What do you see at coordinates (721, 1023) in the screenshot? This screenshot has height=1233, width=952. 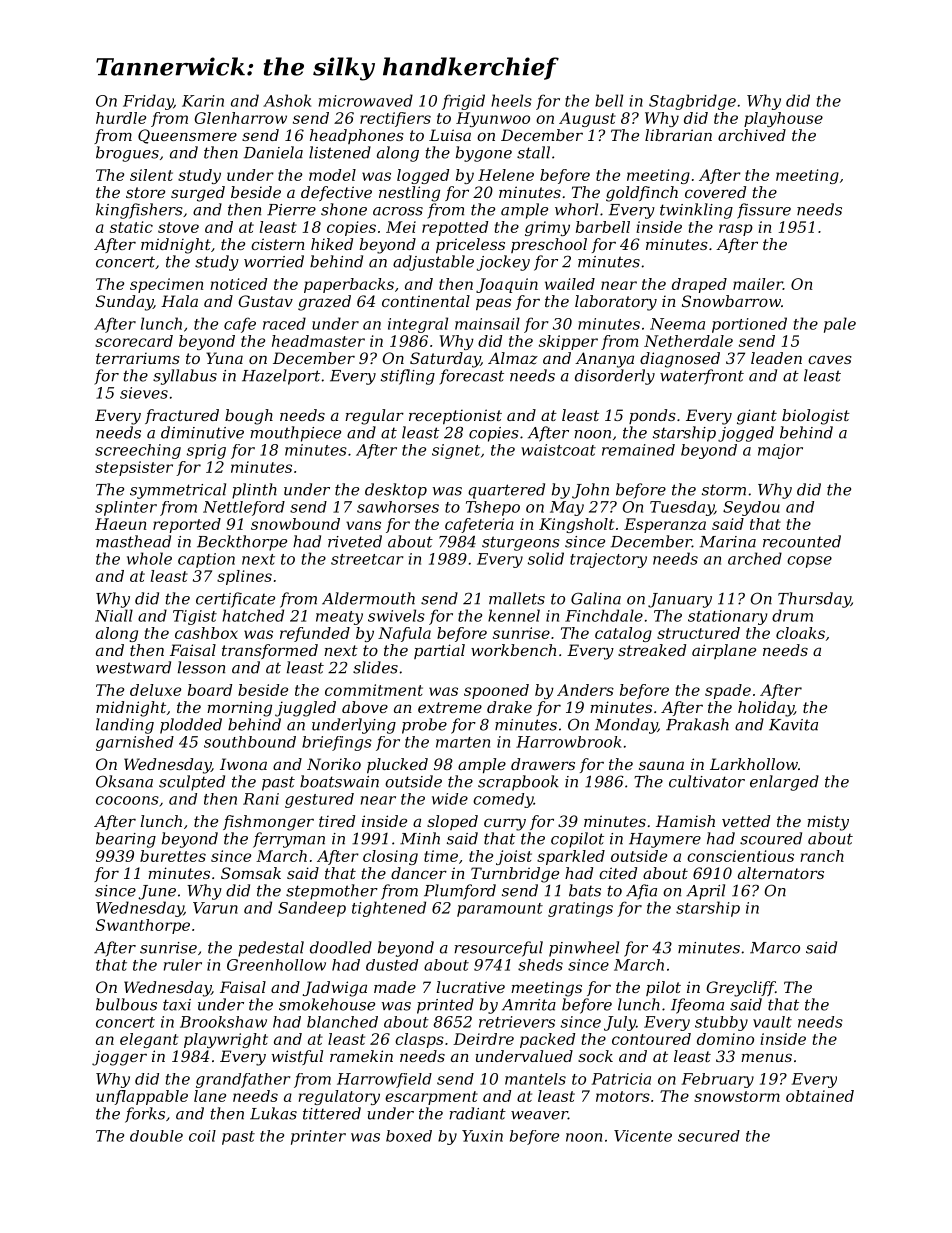 I see `stubby` at bounding box center [721, 1023].
